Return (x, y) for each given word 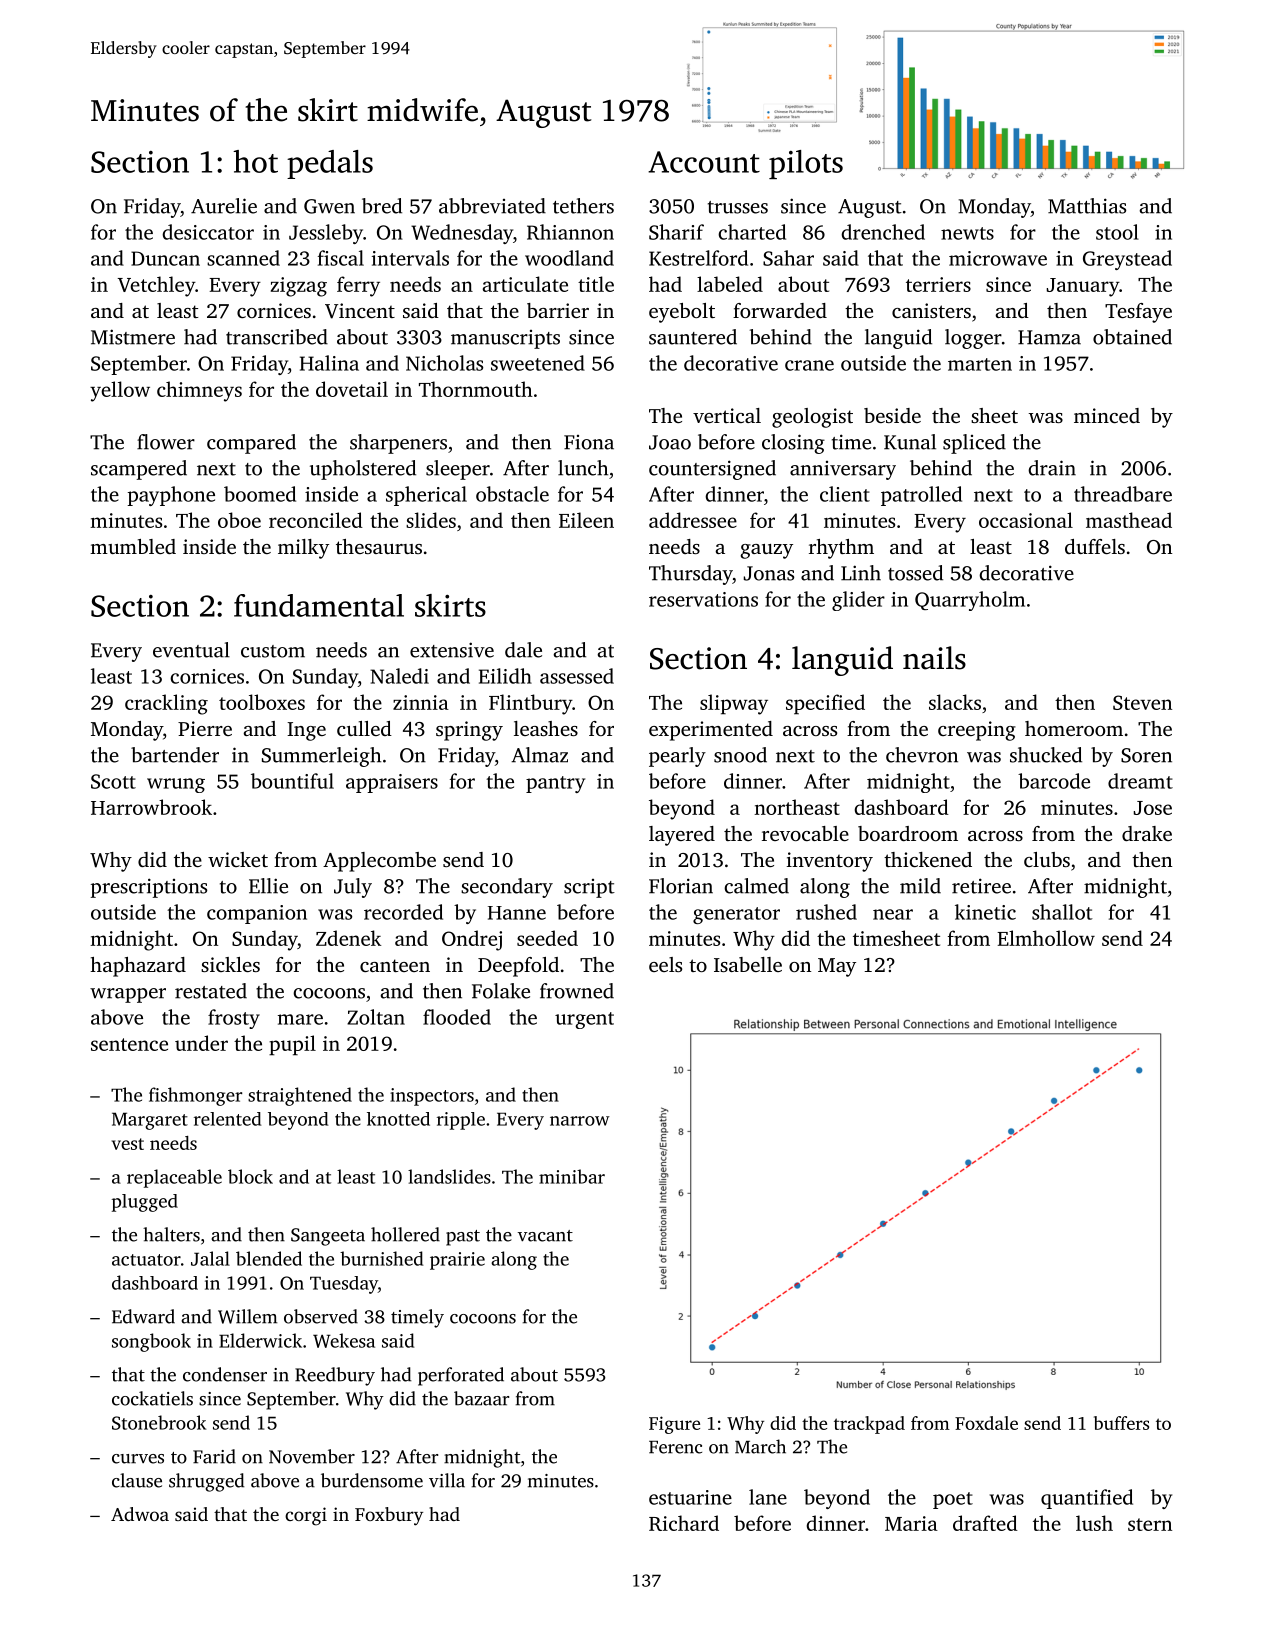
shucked (1046, 755)
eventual (191, 650)
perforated (461, 1376)
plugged (145, 1203)
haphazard (138, 967)
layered (682, 836)
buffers (1121, 1423)
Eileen (586, 520)
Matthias (1087, 206)
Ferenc (675, 1447)
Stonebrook (159, 1422)
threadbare (1123, 494)
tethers (583, 206)
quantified (1087, 1499)
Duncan (165, 258)
